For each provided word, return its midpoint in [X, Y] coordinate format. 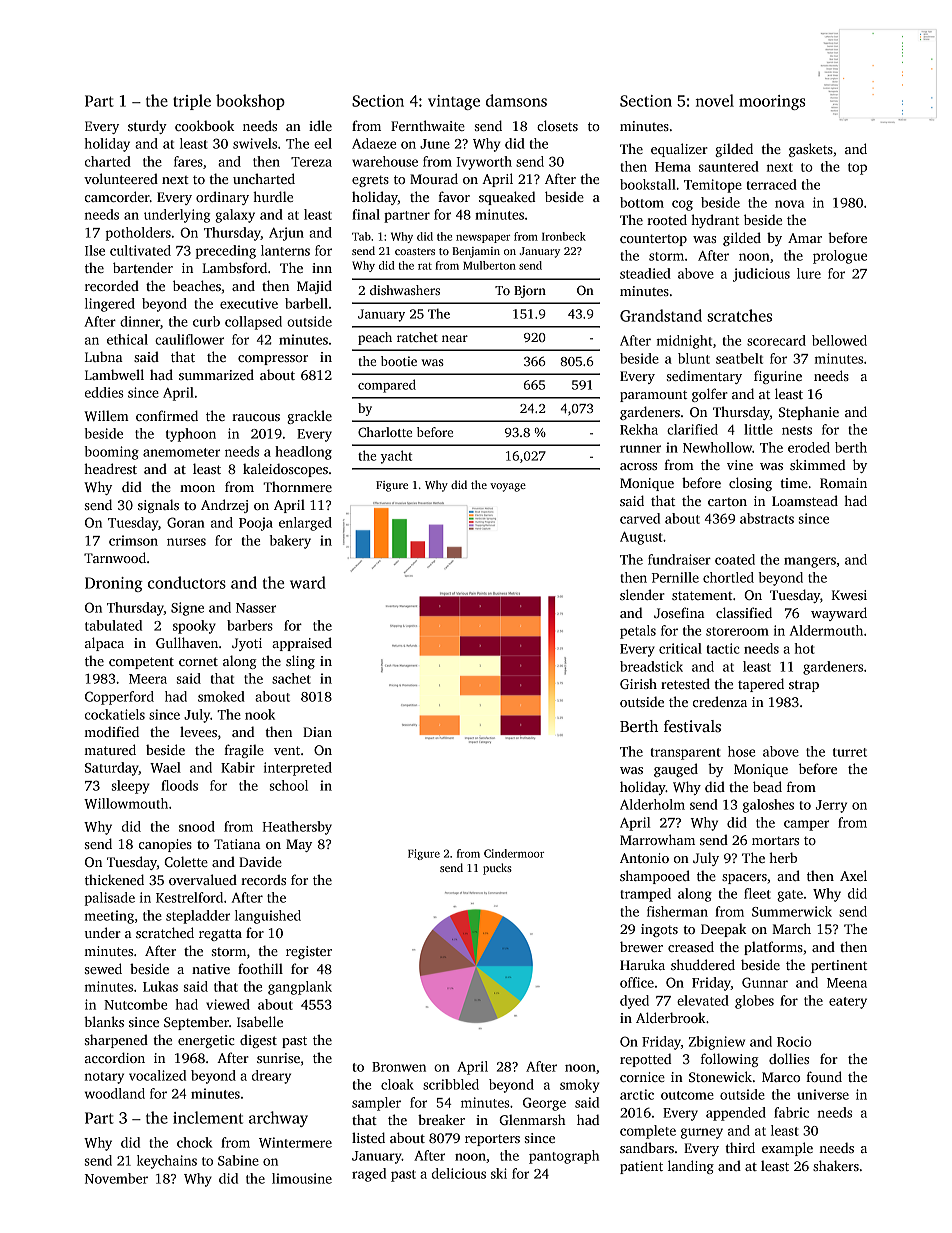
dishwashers [405, 290]
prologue [840, 257]
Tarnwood [115, 557]
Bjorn [530, 291]
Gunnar [765, 982]
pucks [497, 869]
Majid [314, 287]
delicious [459, 1173]
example [787, 1149]
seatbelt [739, 358]
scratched [165, 932]
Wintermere [295, 1142]
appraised [302, 644]
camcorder [117, 196]
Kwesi [849, 595]
